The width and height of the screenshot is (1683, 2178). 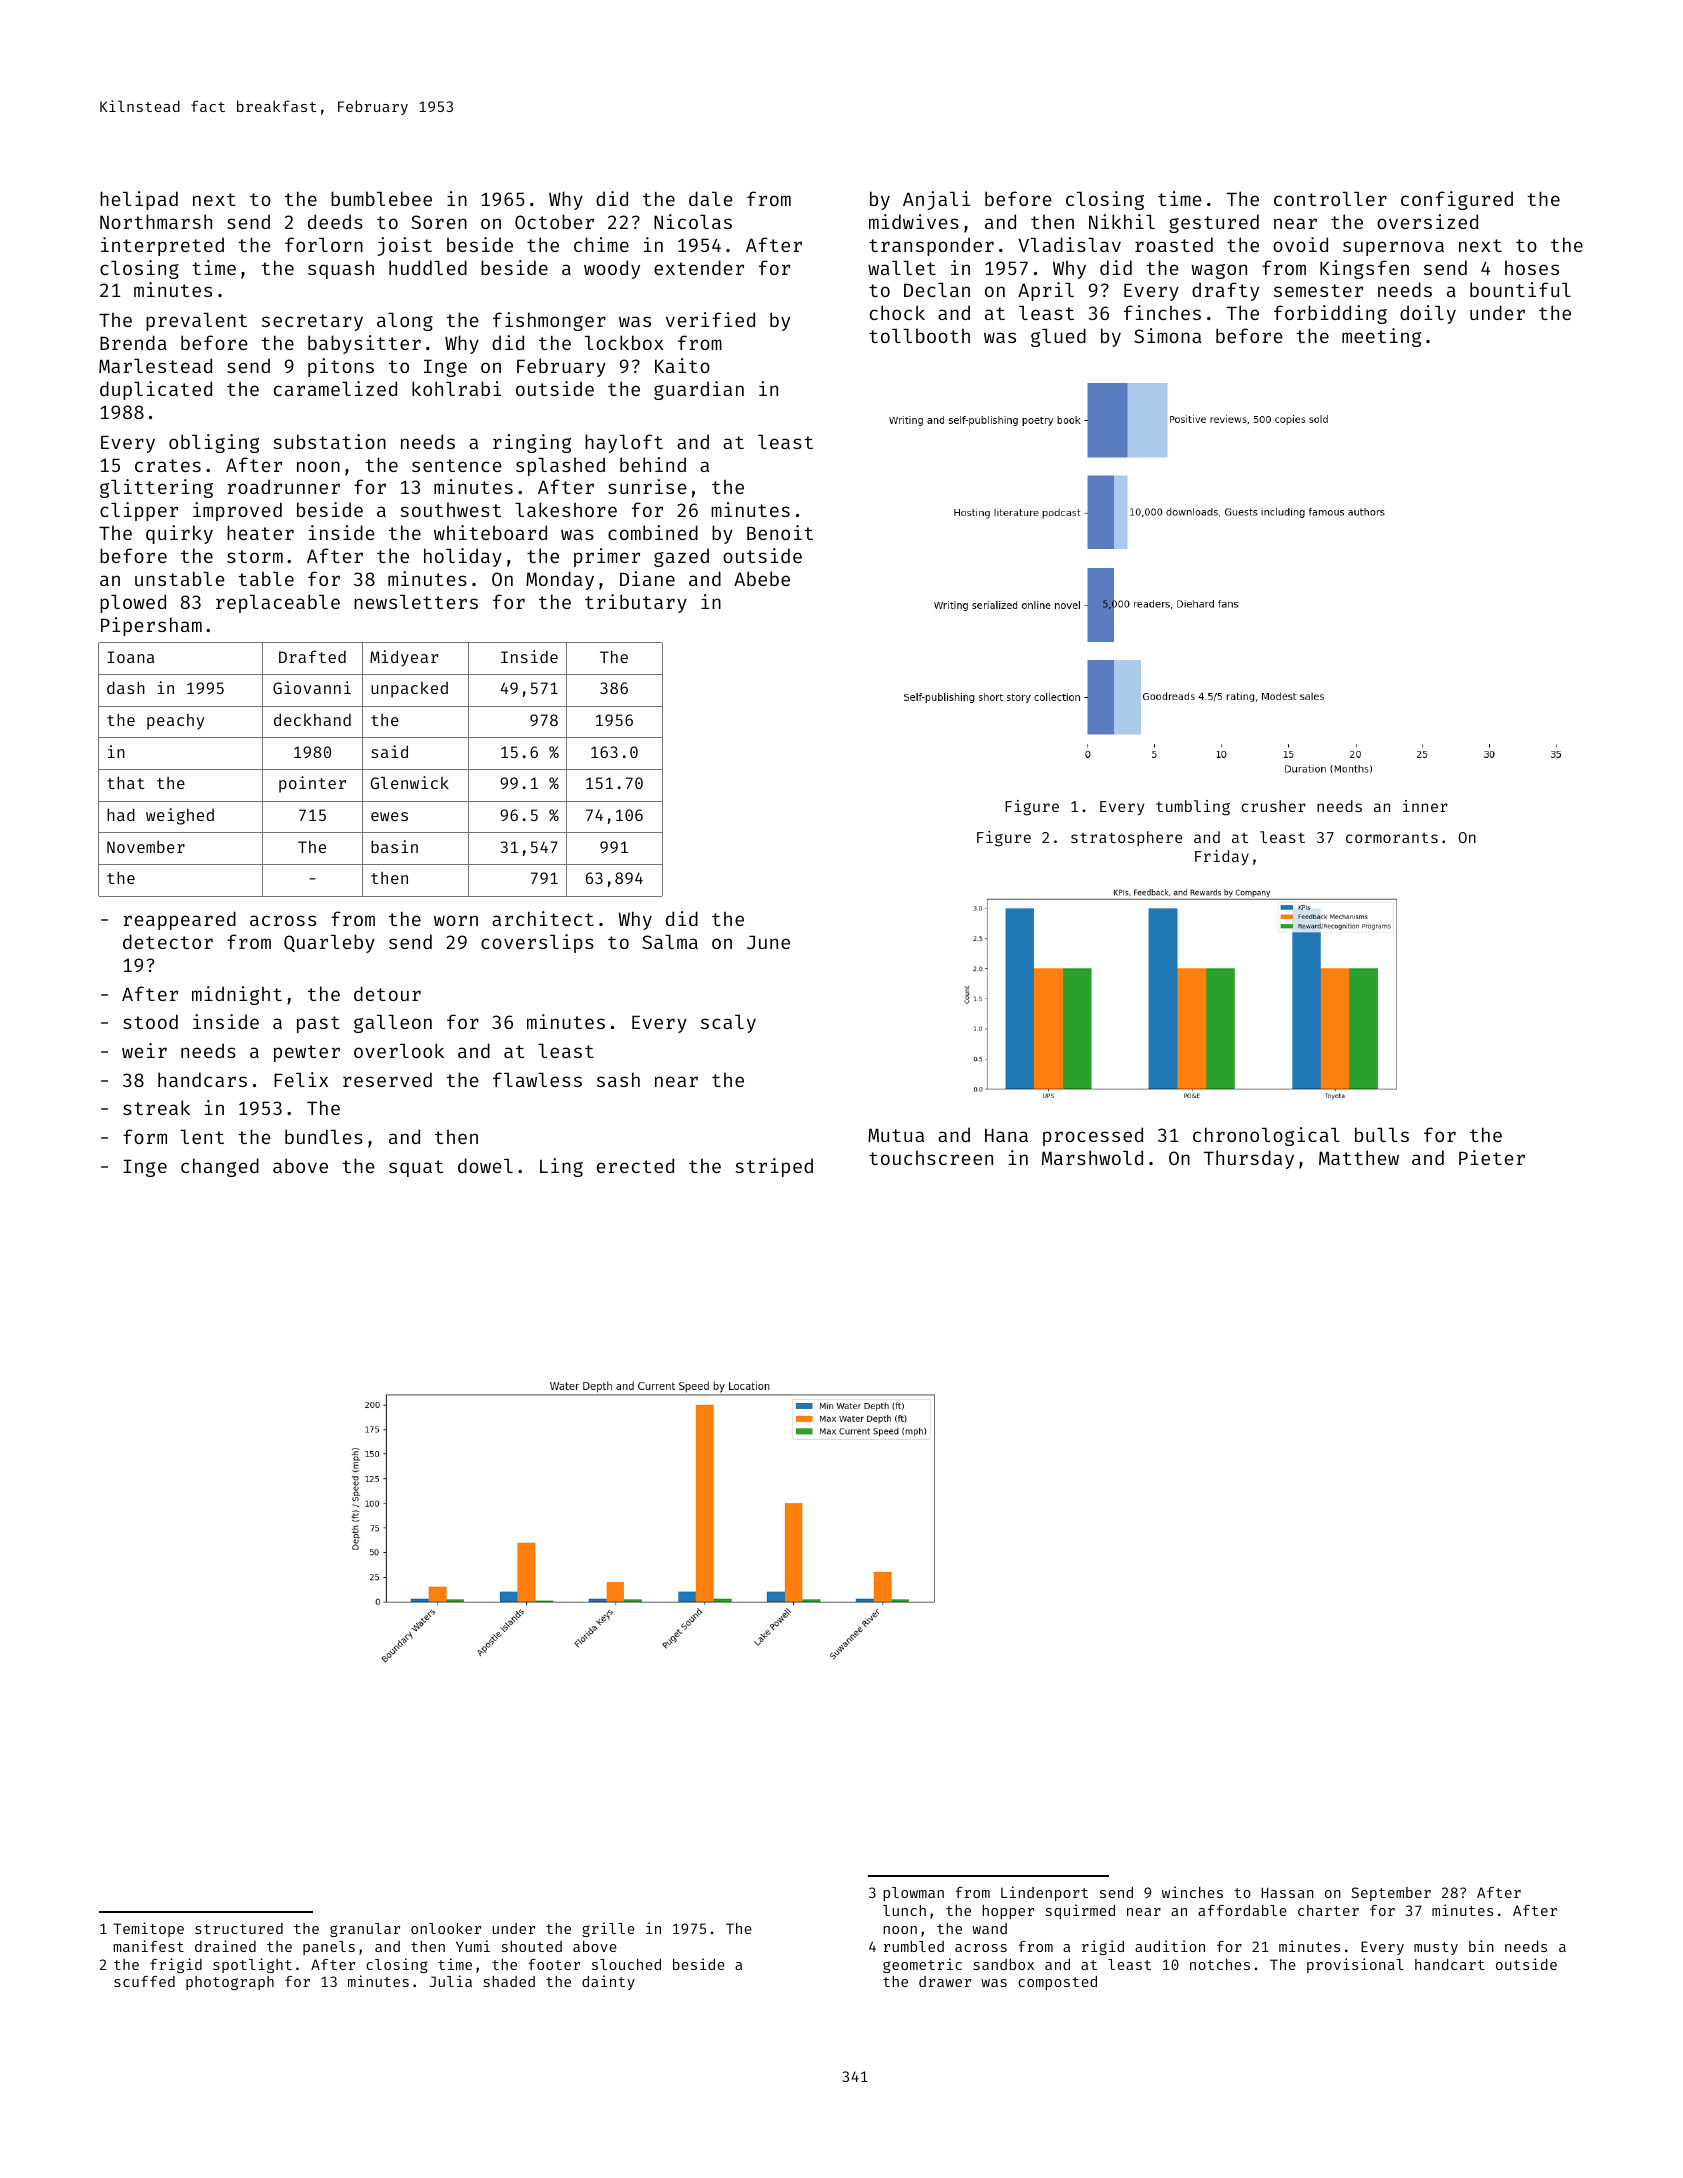 I want to click on Matthew, so click(x=1359, y=1157).
